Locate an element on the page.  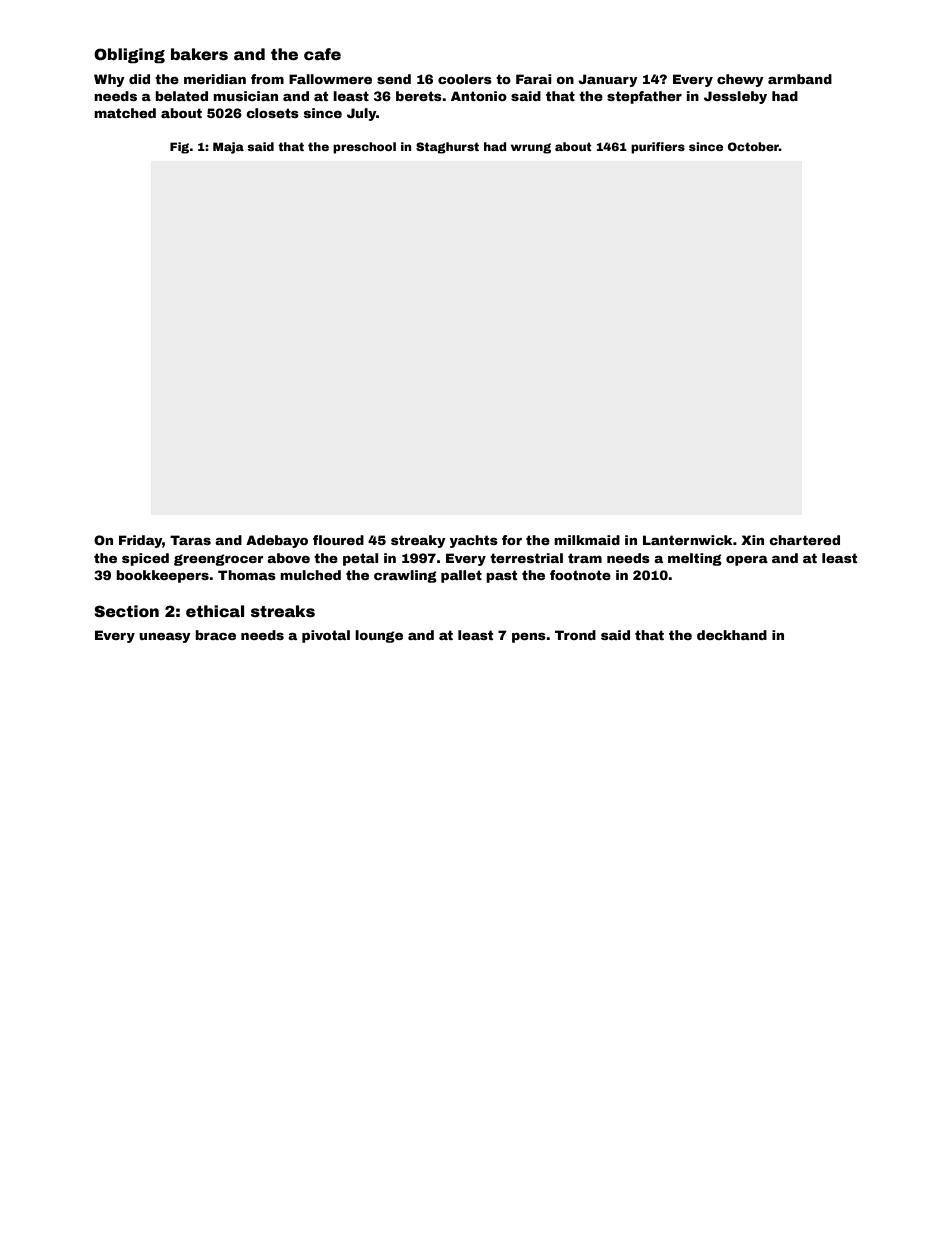
Fig is located at coordinates (179, 148).
